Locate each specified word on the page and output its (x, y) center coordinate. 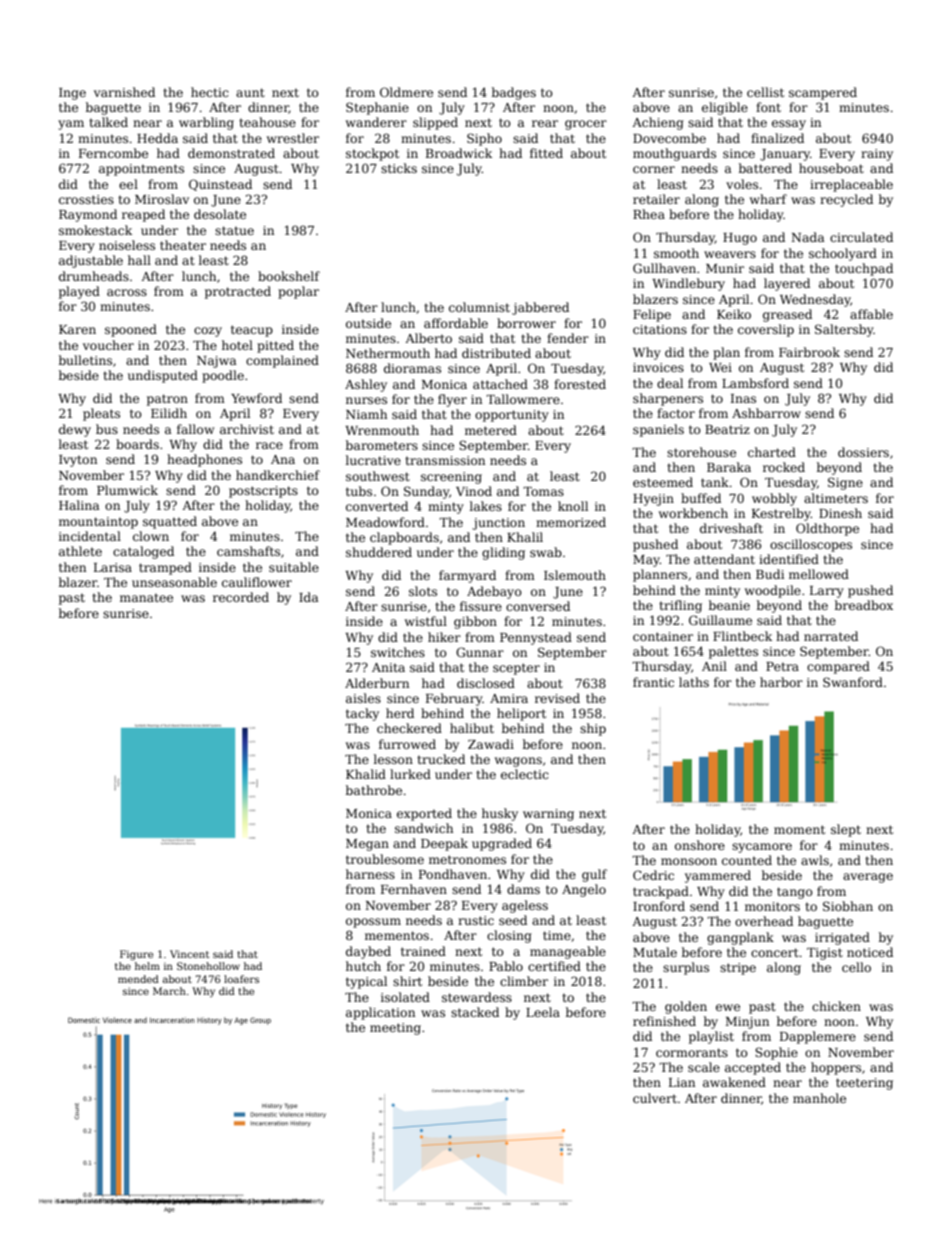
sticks (399, 168)
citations (660, 329)
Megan (367, 845)
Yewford (256, 398)
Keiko (734, 314)
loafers (241, 979)
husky (500, 814)
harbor (781, 682)
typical (366, 982)
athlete (80, 551)
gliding (503, 553)
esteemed (663, 482)
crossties (86, 199)
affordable (456, 323)
